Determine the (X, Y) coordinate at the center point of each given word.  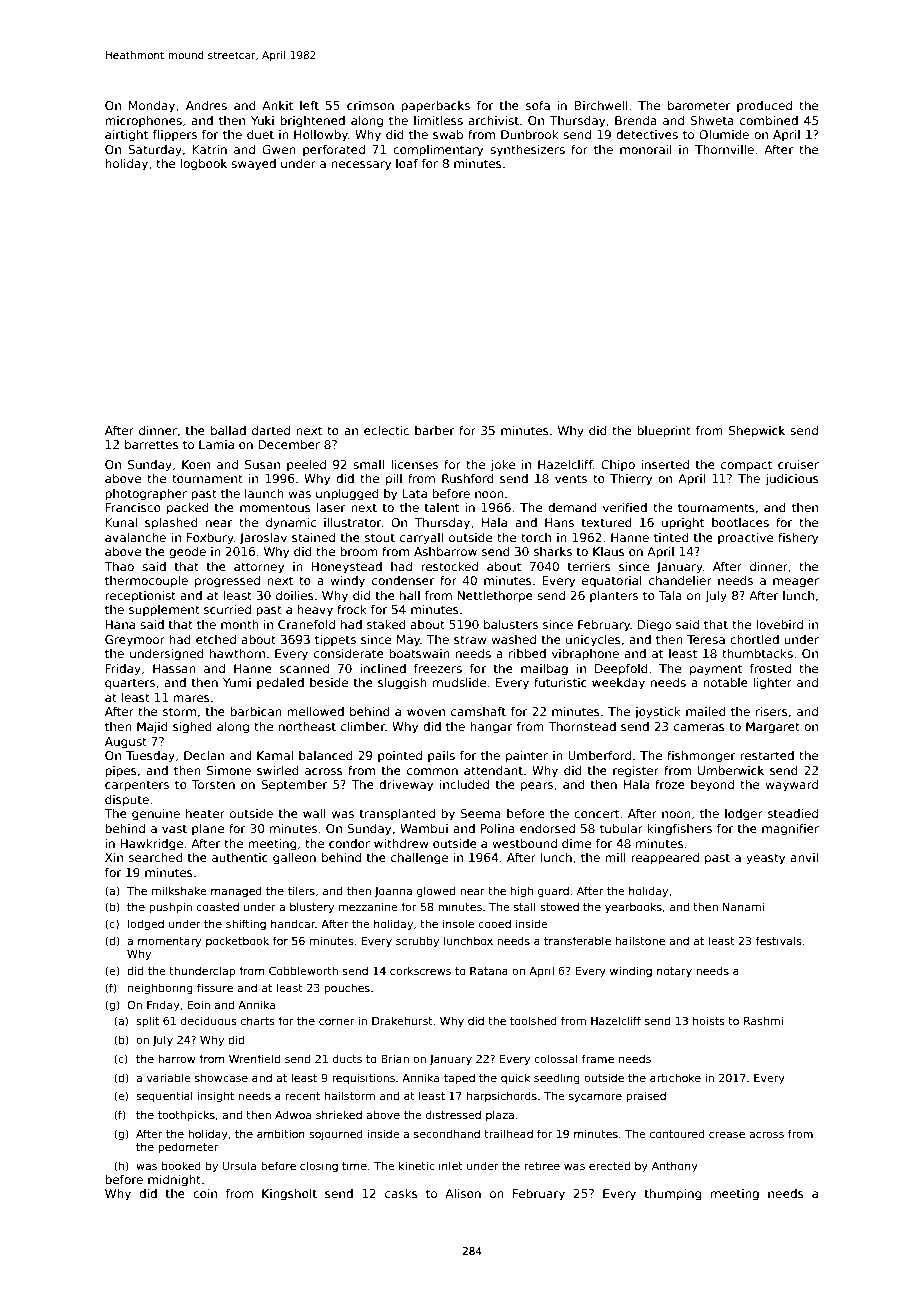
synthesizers (527, 151)
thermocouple (146, 582)
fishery (798, 539)
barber (435, 430)
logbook (203, 165)
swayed (253, 165)
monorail (646, 149)
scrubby (417, 941)
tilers (301, 890)
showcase (221, 1077)
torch (536, 537)
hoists (709, 1020)
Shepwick (757, 432)
